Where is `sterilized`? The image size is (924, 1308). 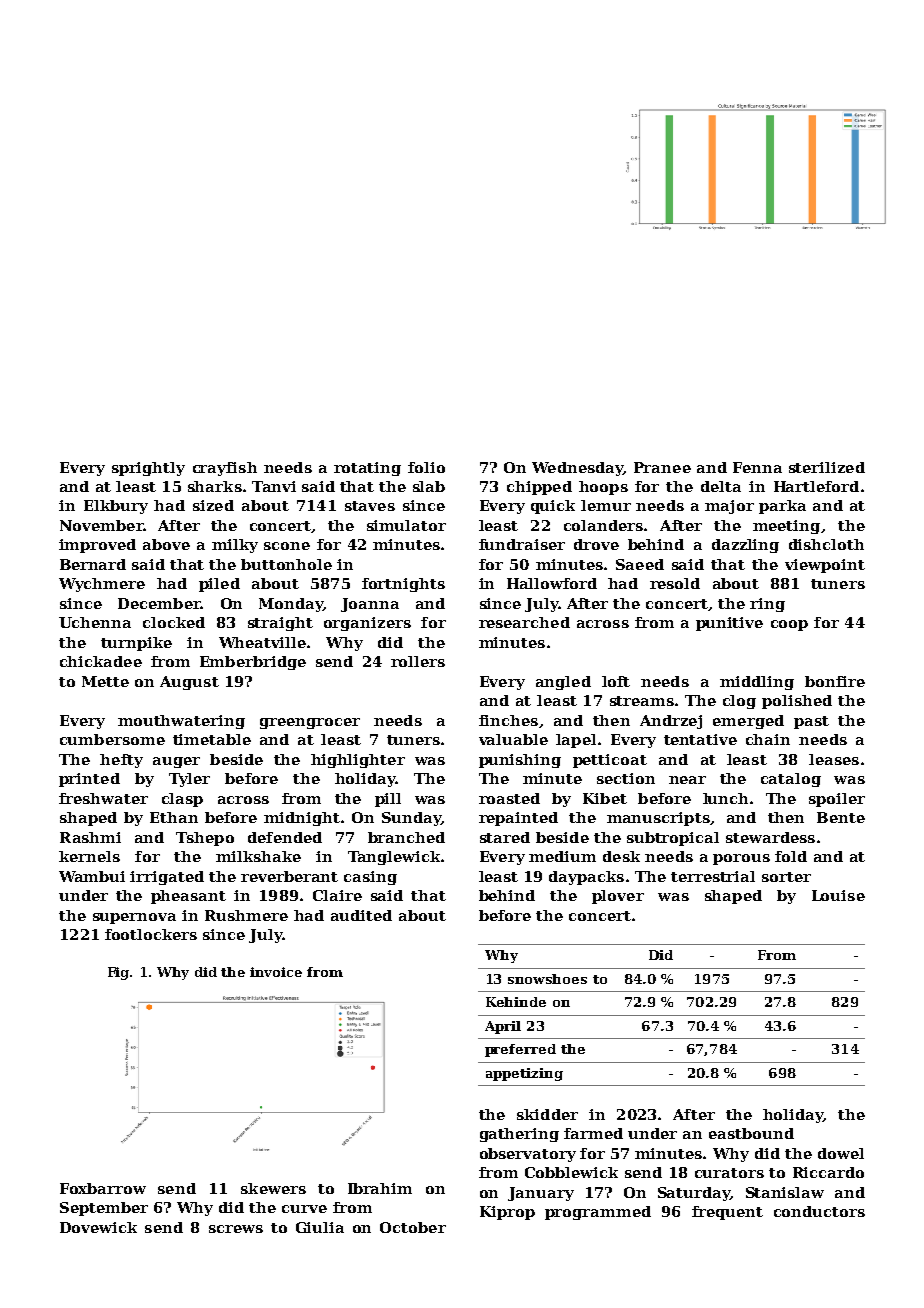
sterilized is located at coordinates (827, 467).
